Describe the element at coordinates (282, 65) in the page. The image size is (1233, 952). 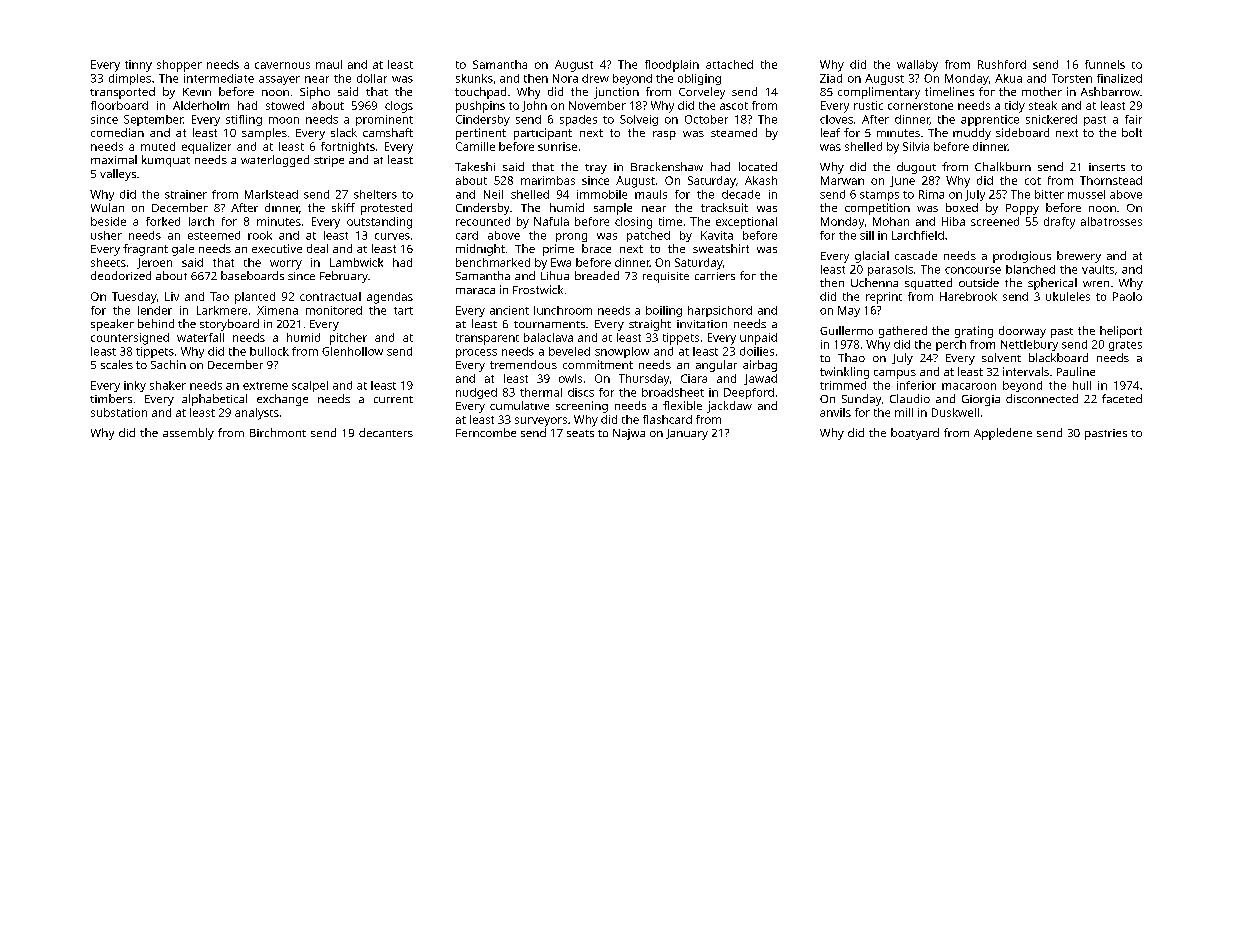
I see `cavernous` at that location.
